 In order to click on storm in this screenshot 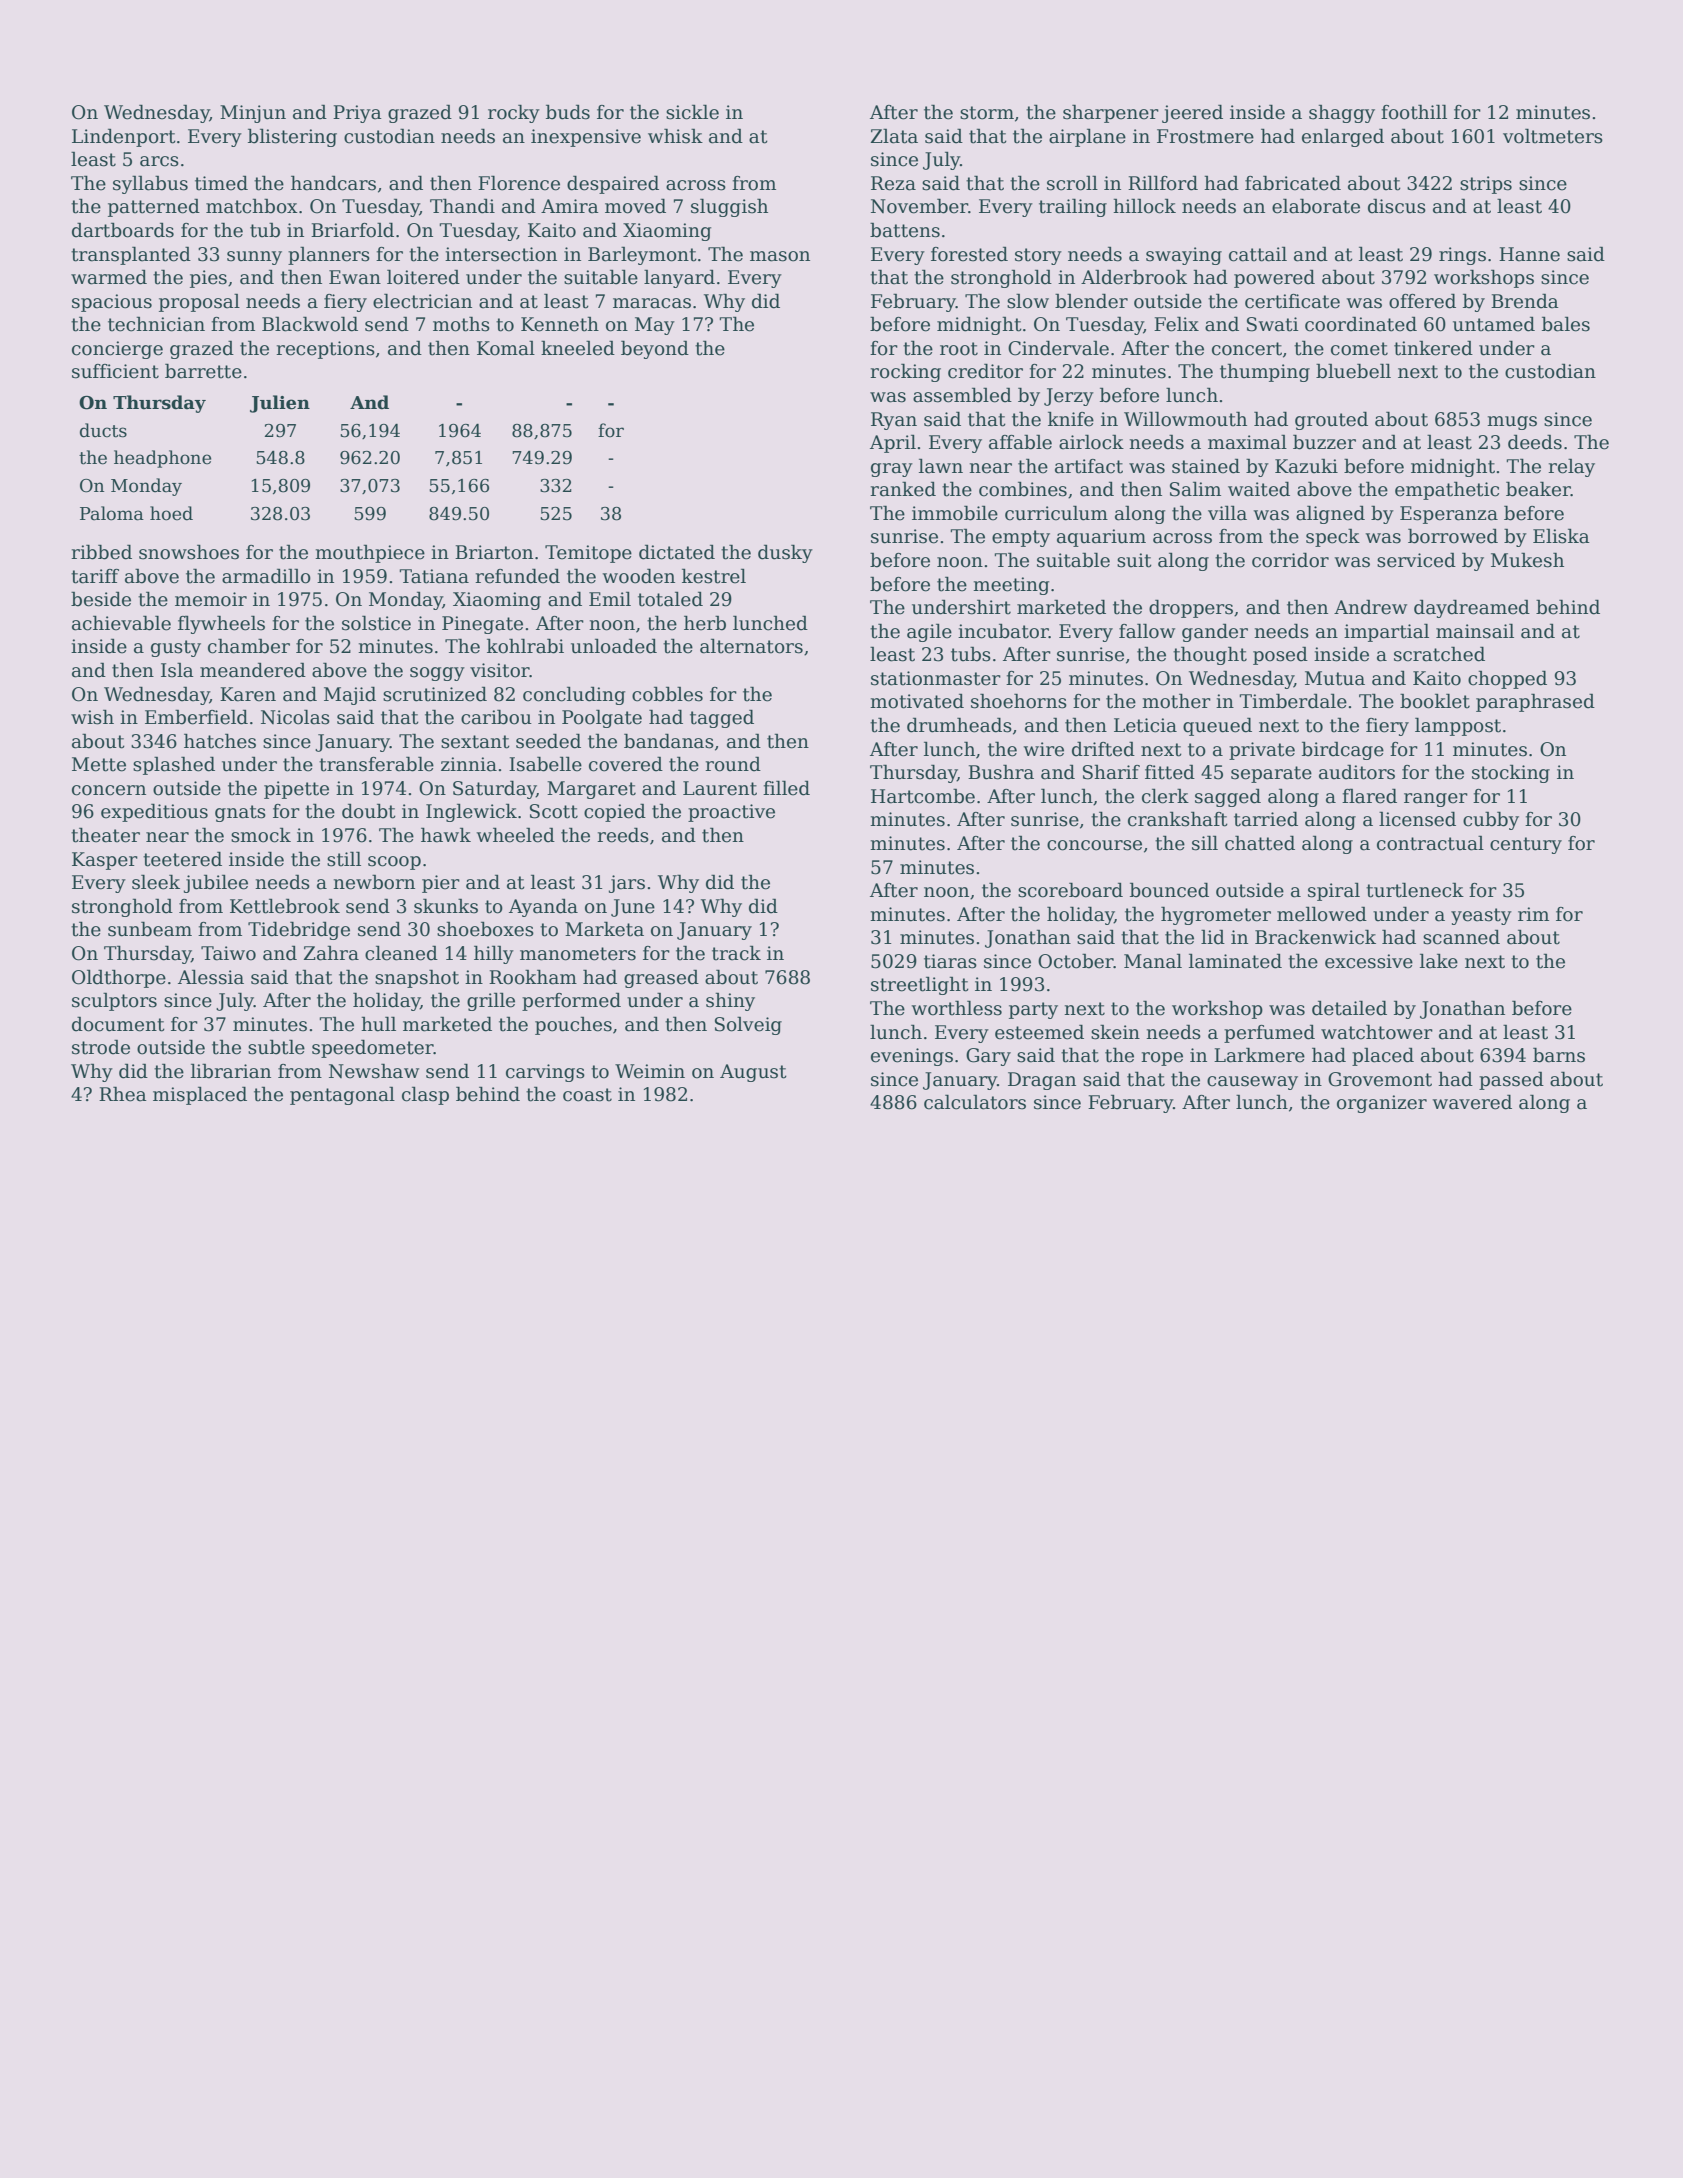, I will do `click(987, 113)`.
